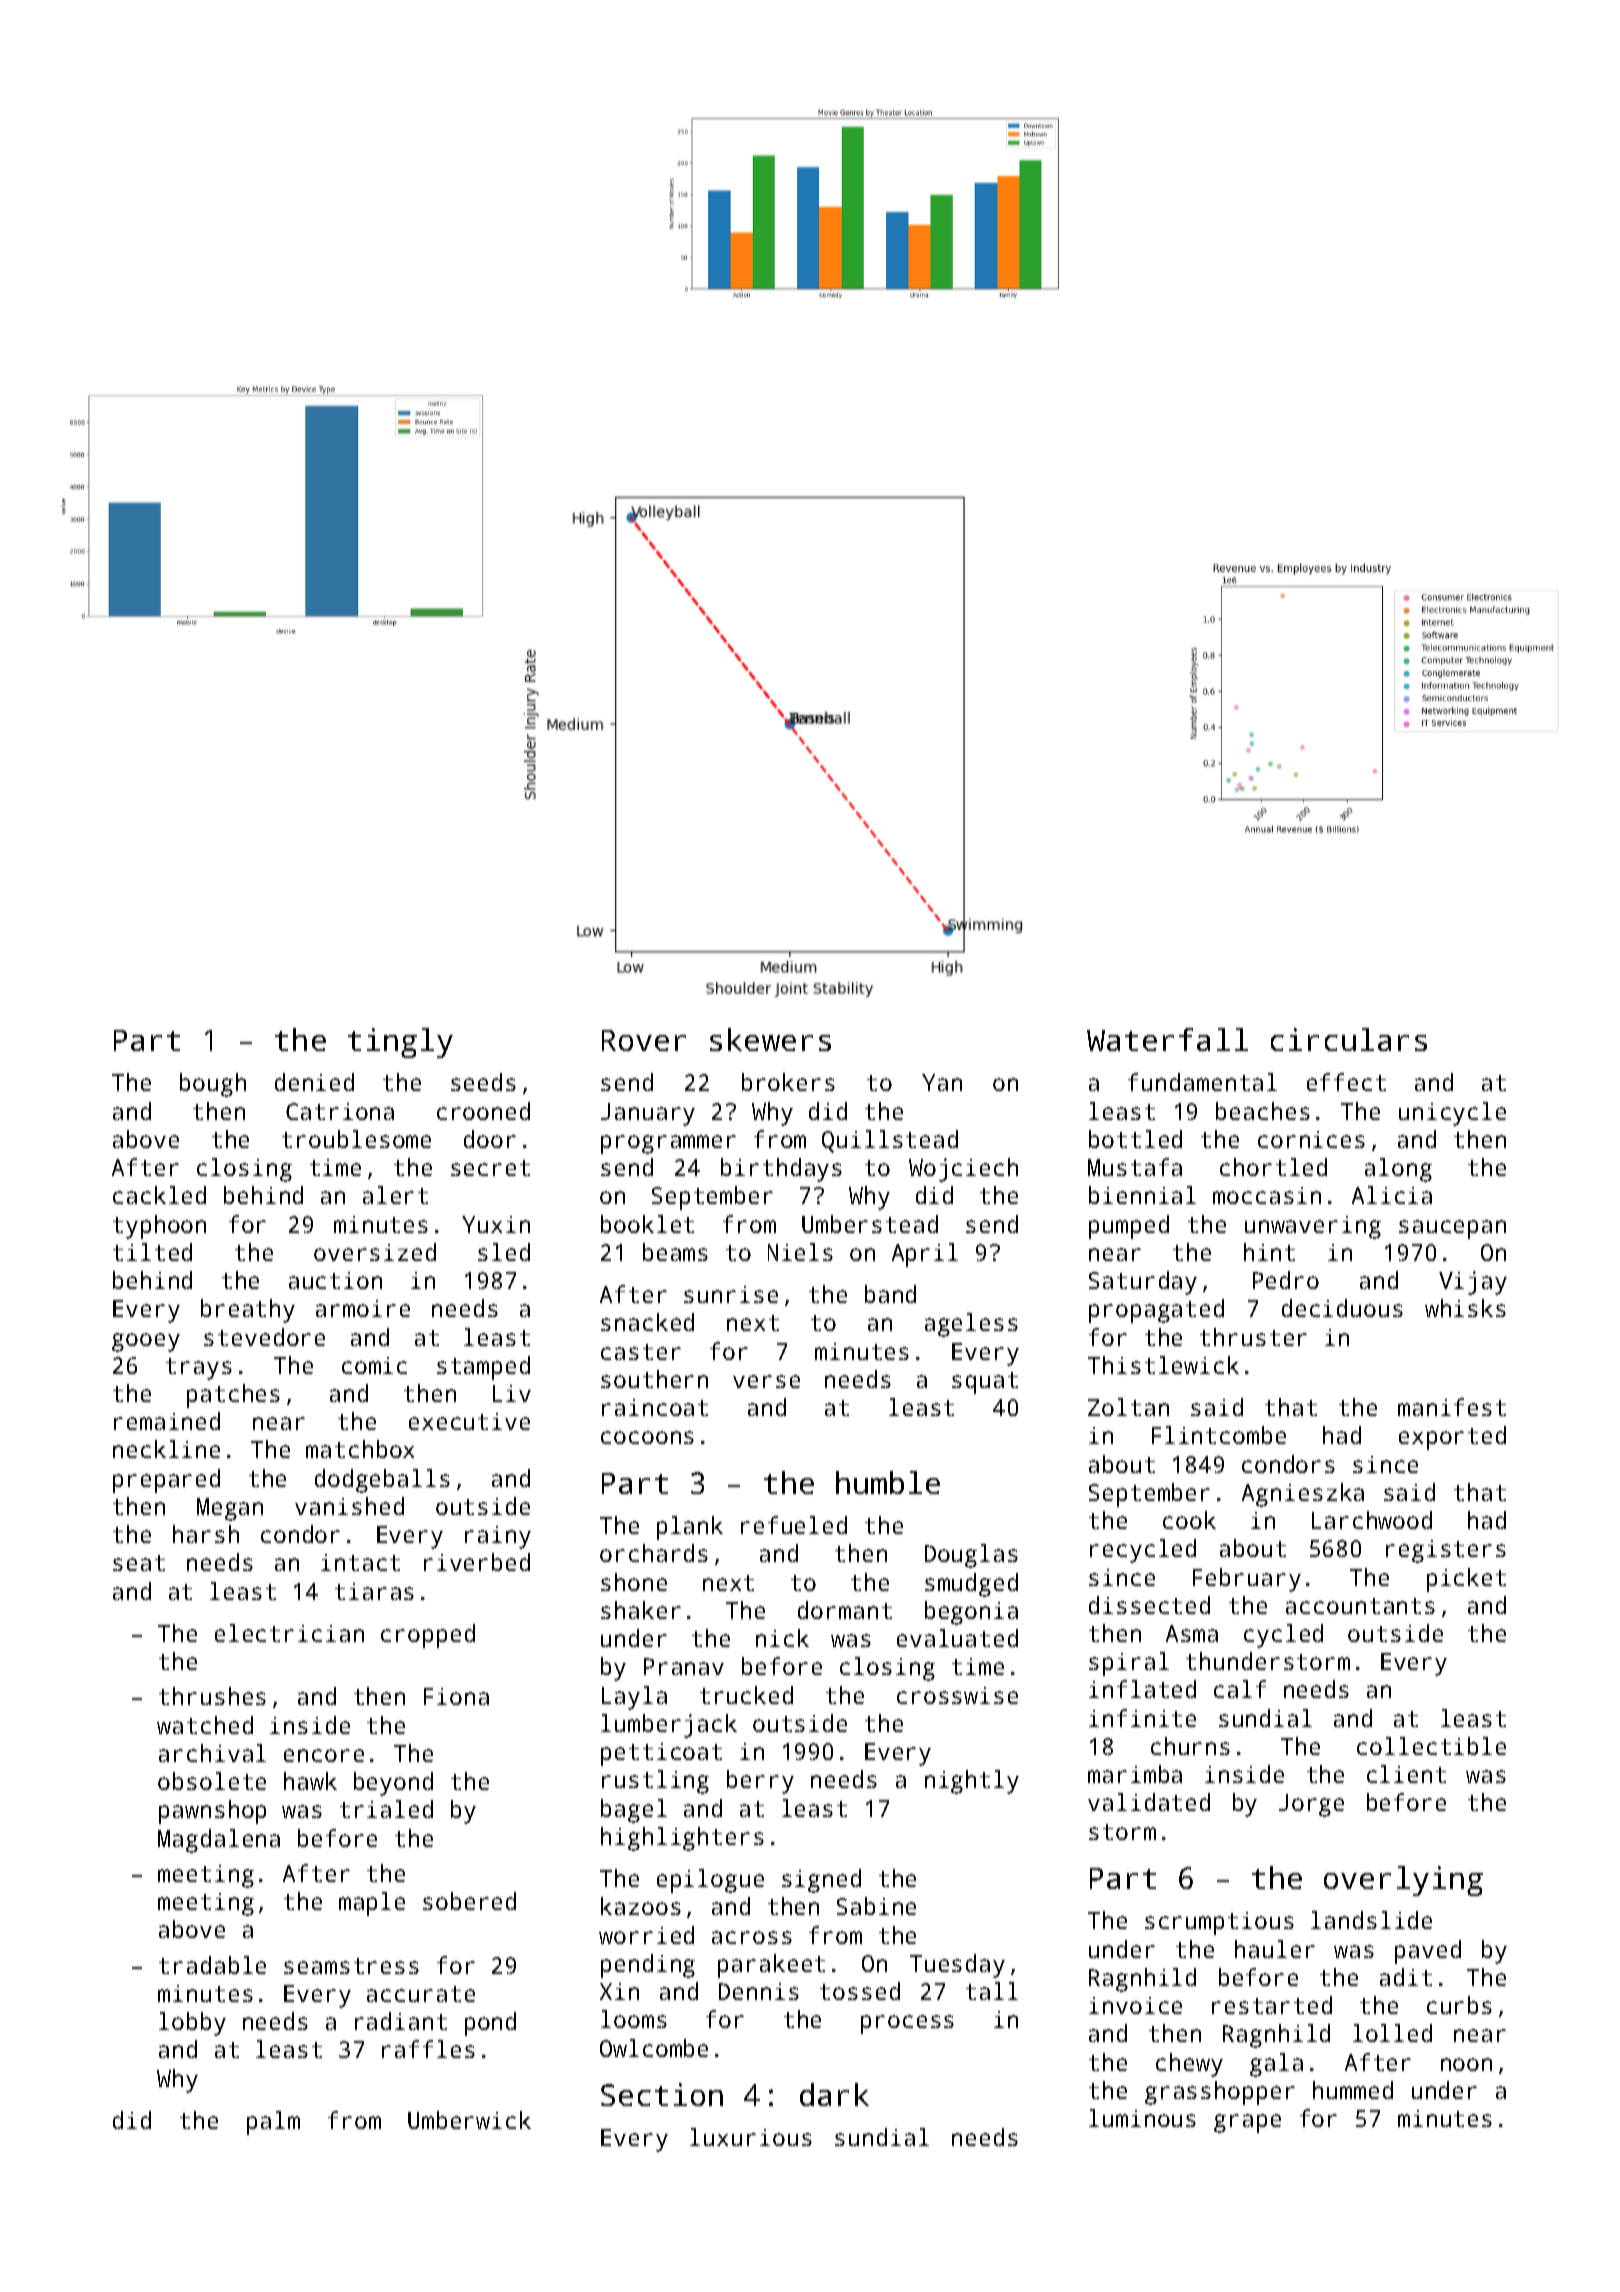  I want to click on palm, so click(273, 2123).
